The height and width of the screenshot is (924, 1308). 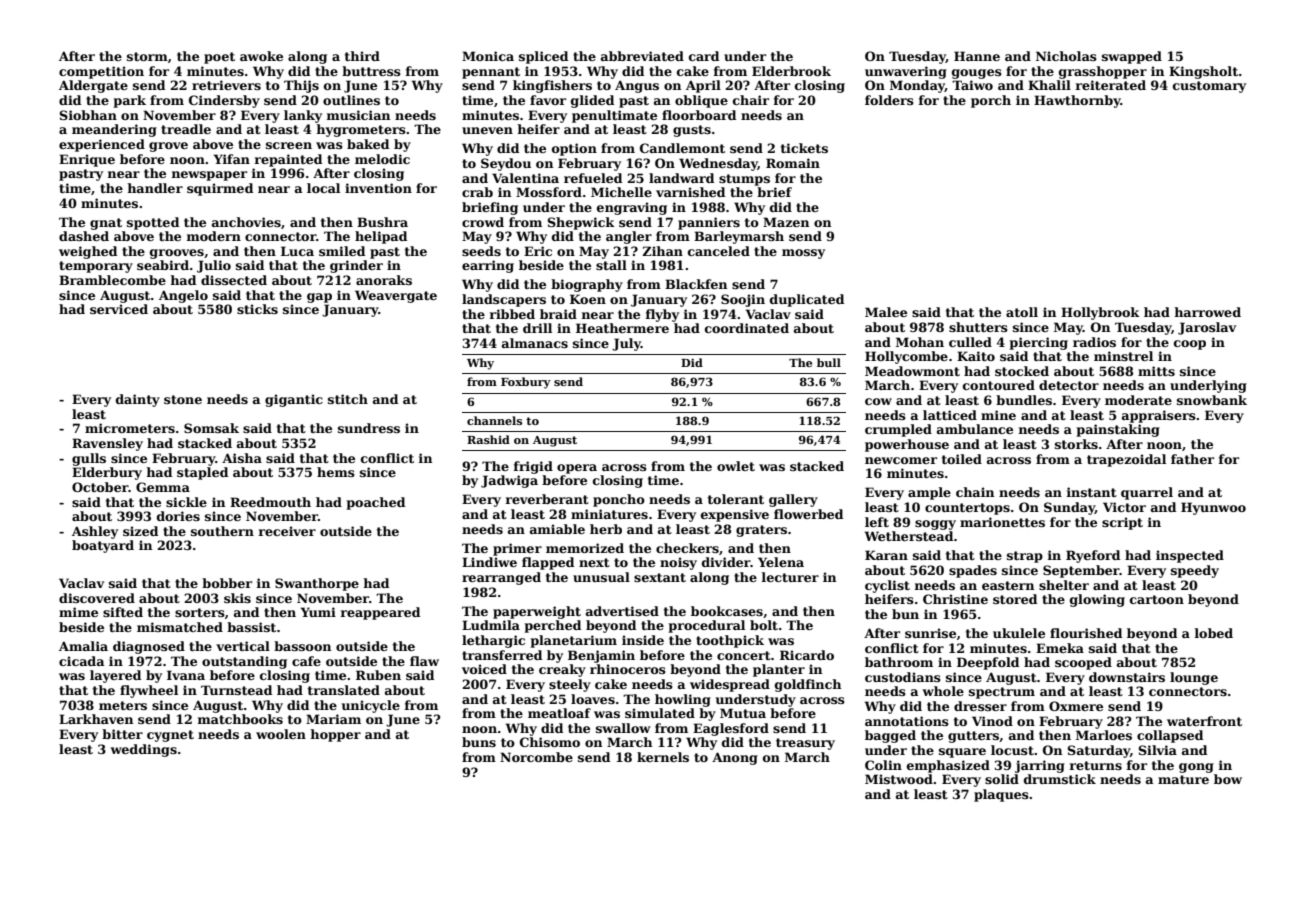 What do you see at coordinates (696, 284) in the screenshot?
I see `Blackfen` at bounding box center [696, 284].
